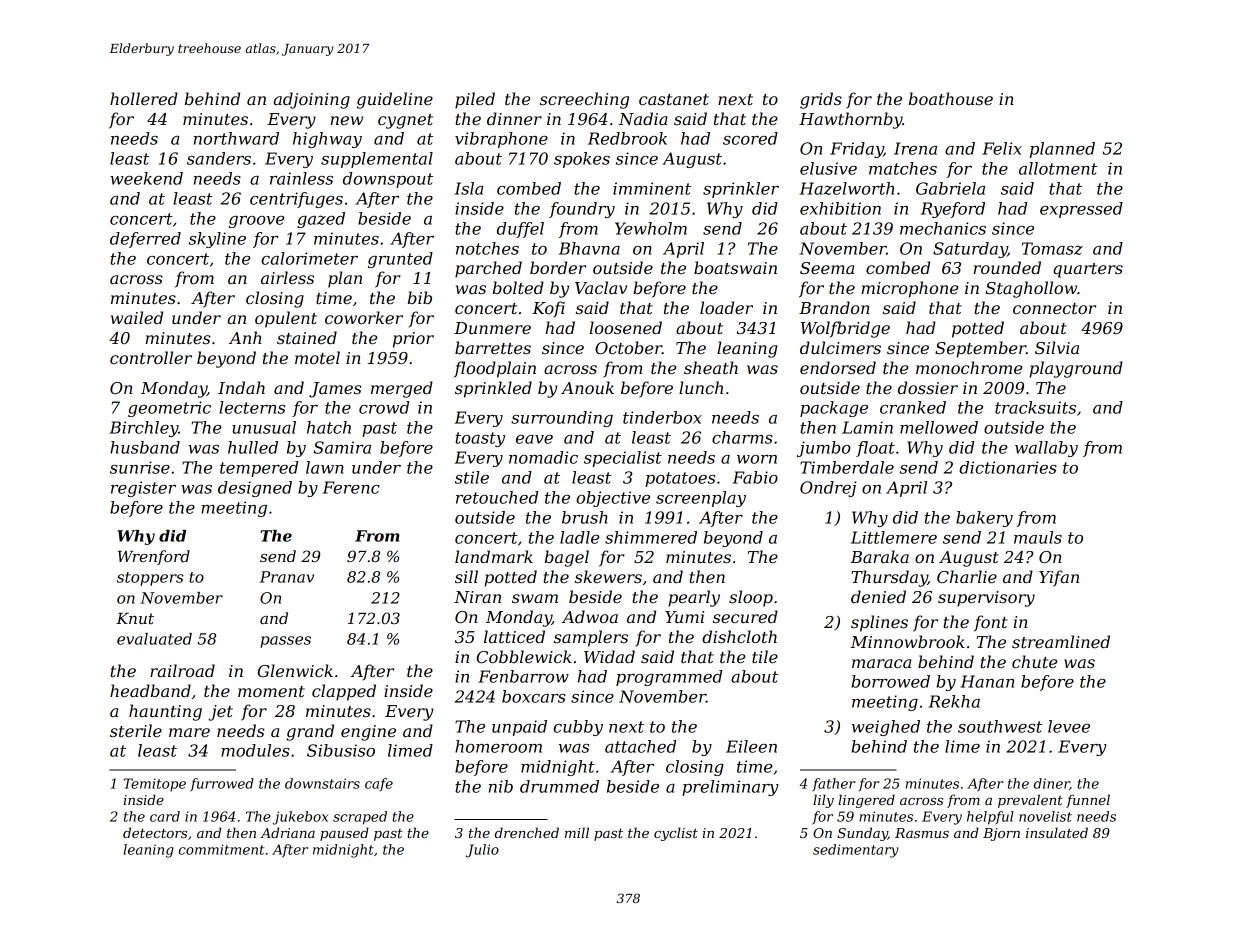 The height and width of the document is (952, 1233). What do you see at coordinates (144, 98) in the document?
I see `hollered` at bounding box center [144, 98].
